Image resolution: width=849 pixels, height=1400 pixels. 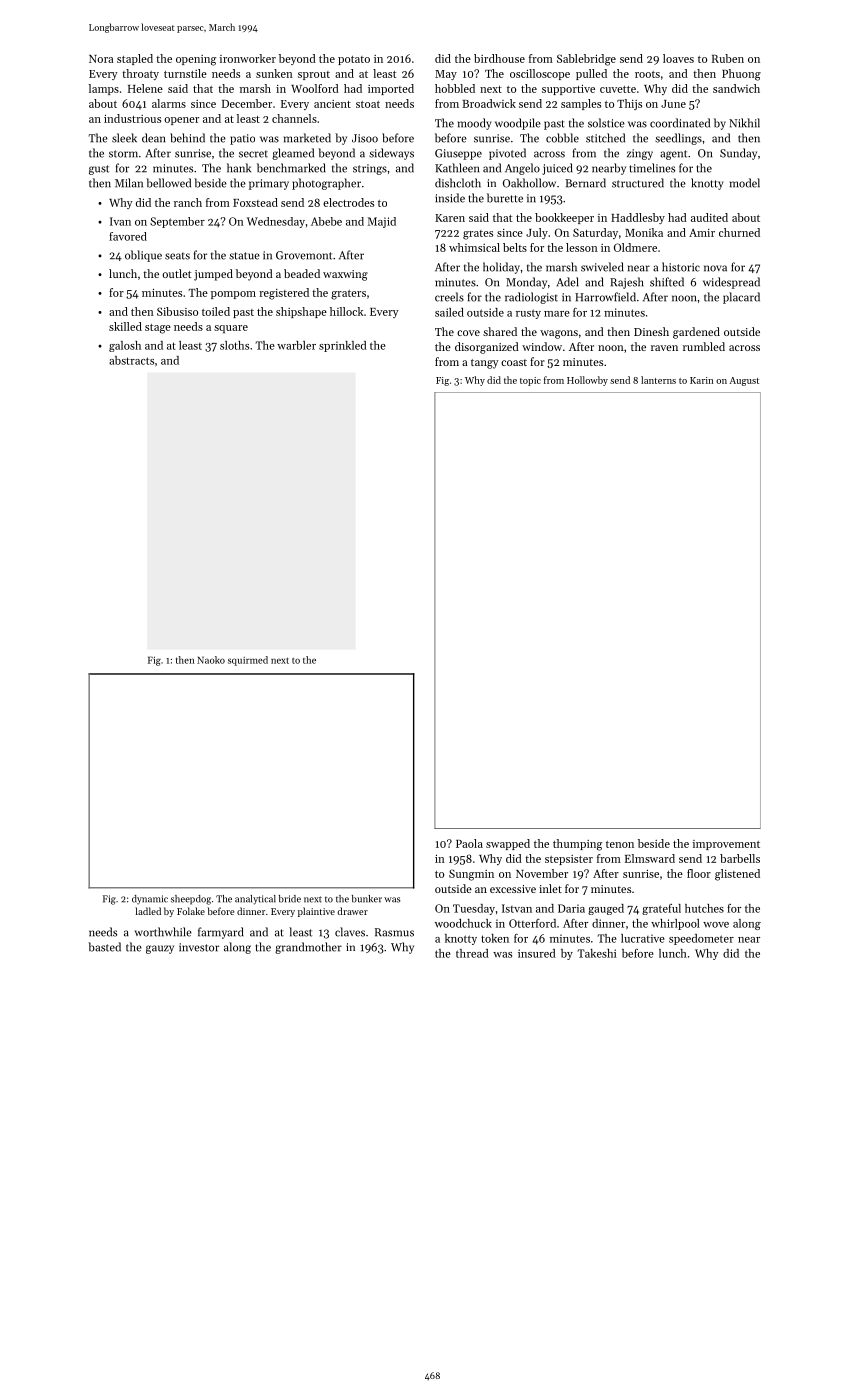 What do you see at coordinates (148, 911) in the page?
I see `ladled` at bounding box center [148, 911].
